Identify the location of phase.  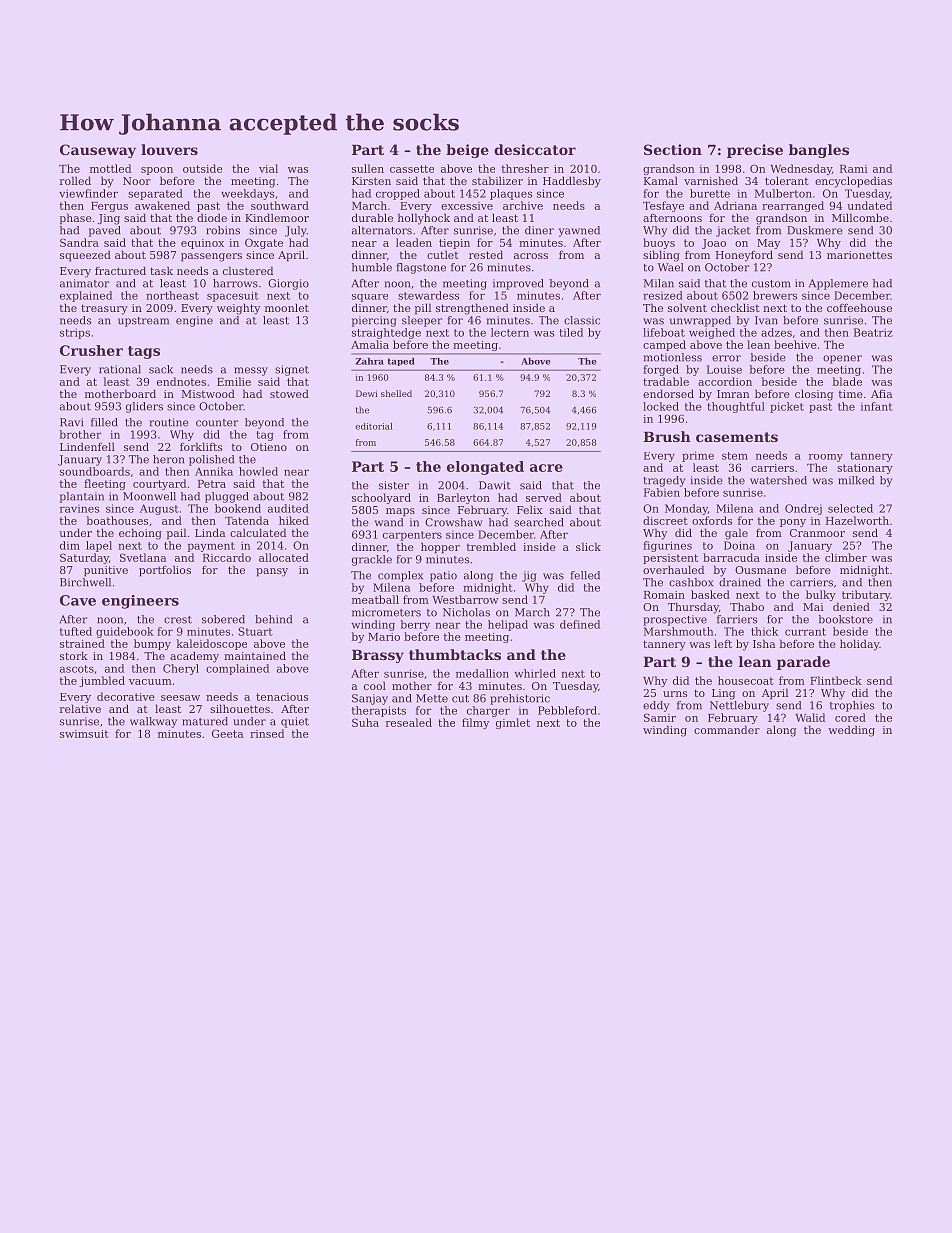
(75, 219).
